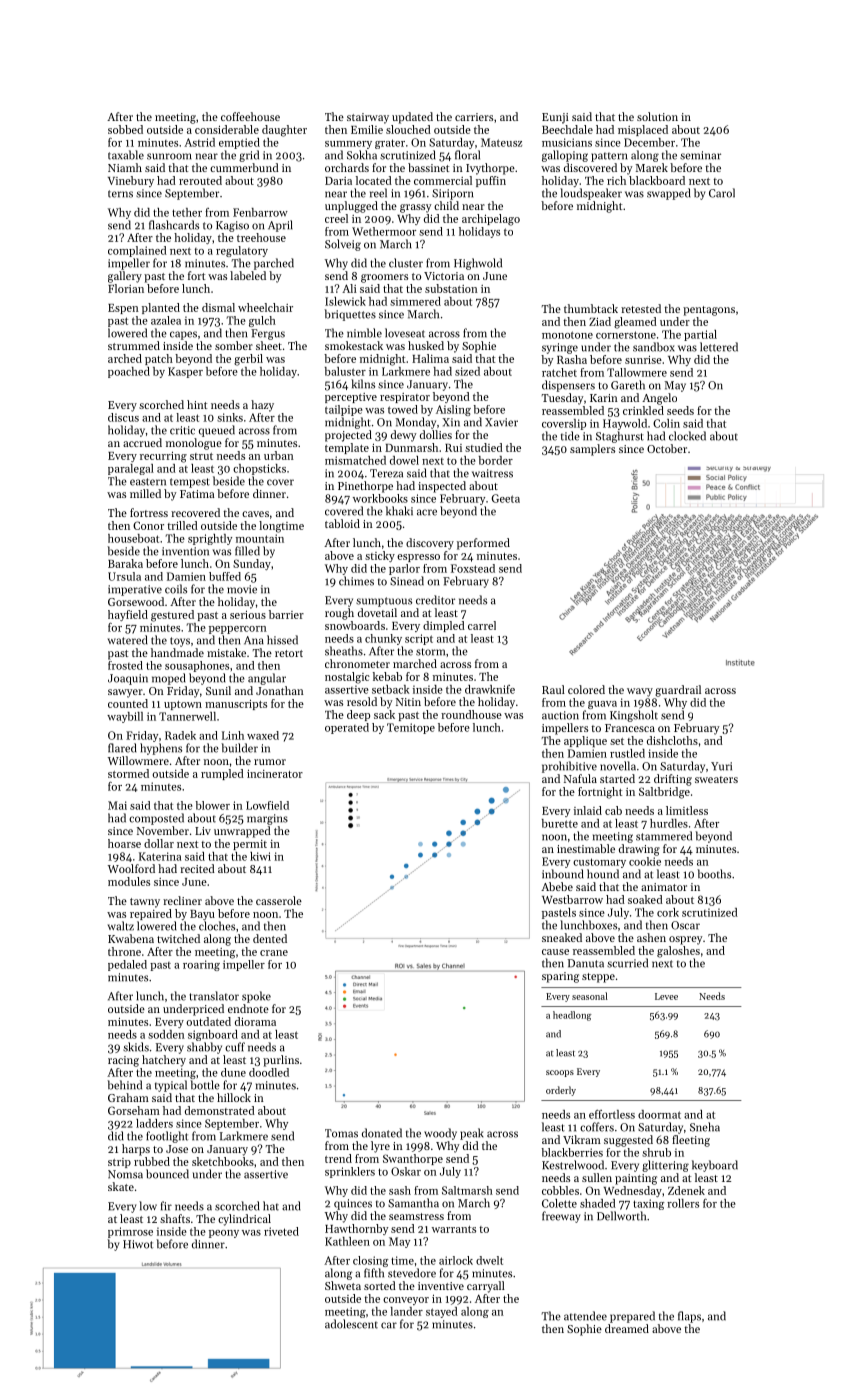  I want to click on Hiwot, so click(138, 1244).
